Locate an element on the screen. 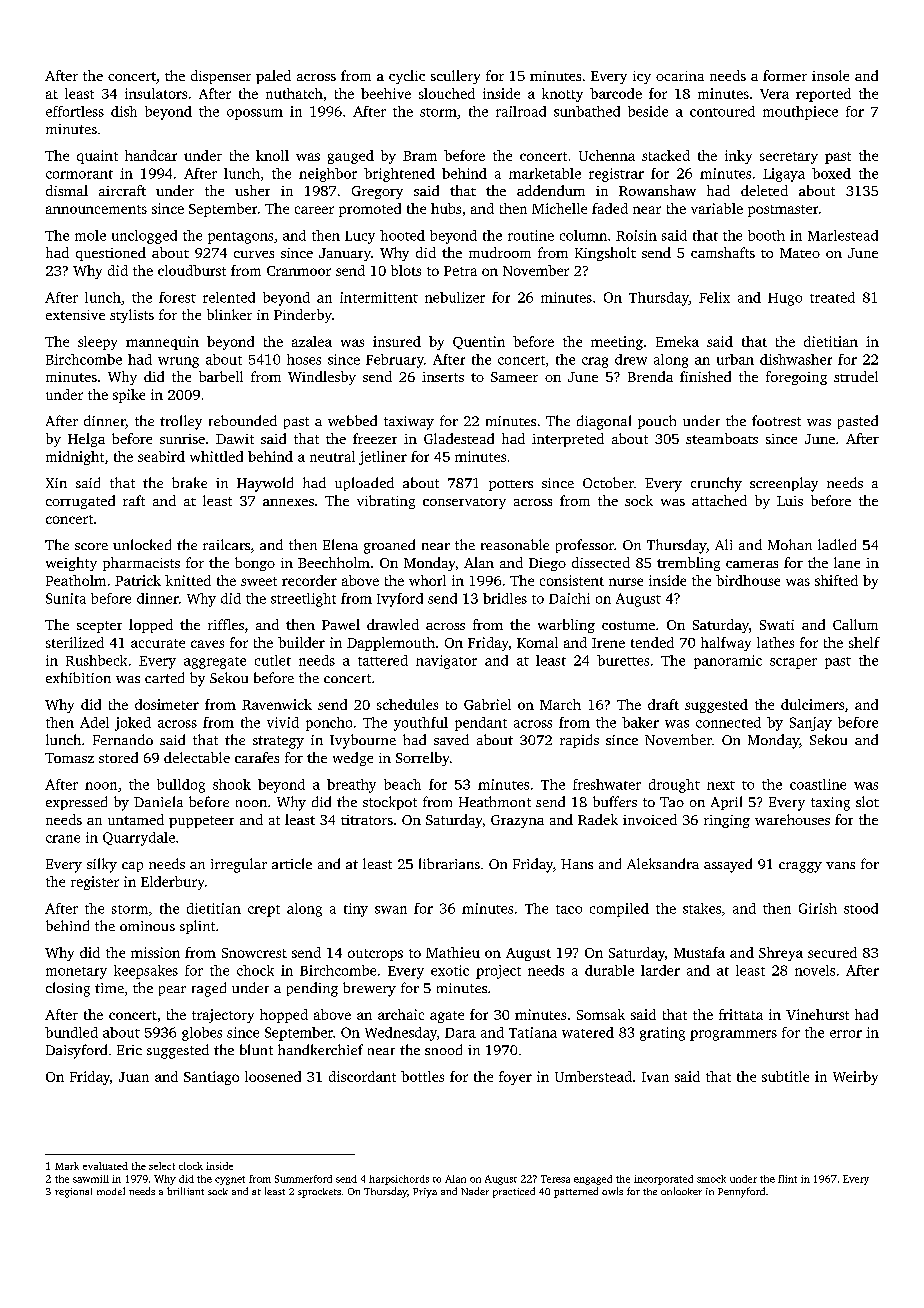 Image resolution: width=924 pixels, height=1308 pixels. crunchy is located at coordinates (716, 484).
